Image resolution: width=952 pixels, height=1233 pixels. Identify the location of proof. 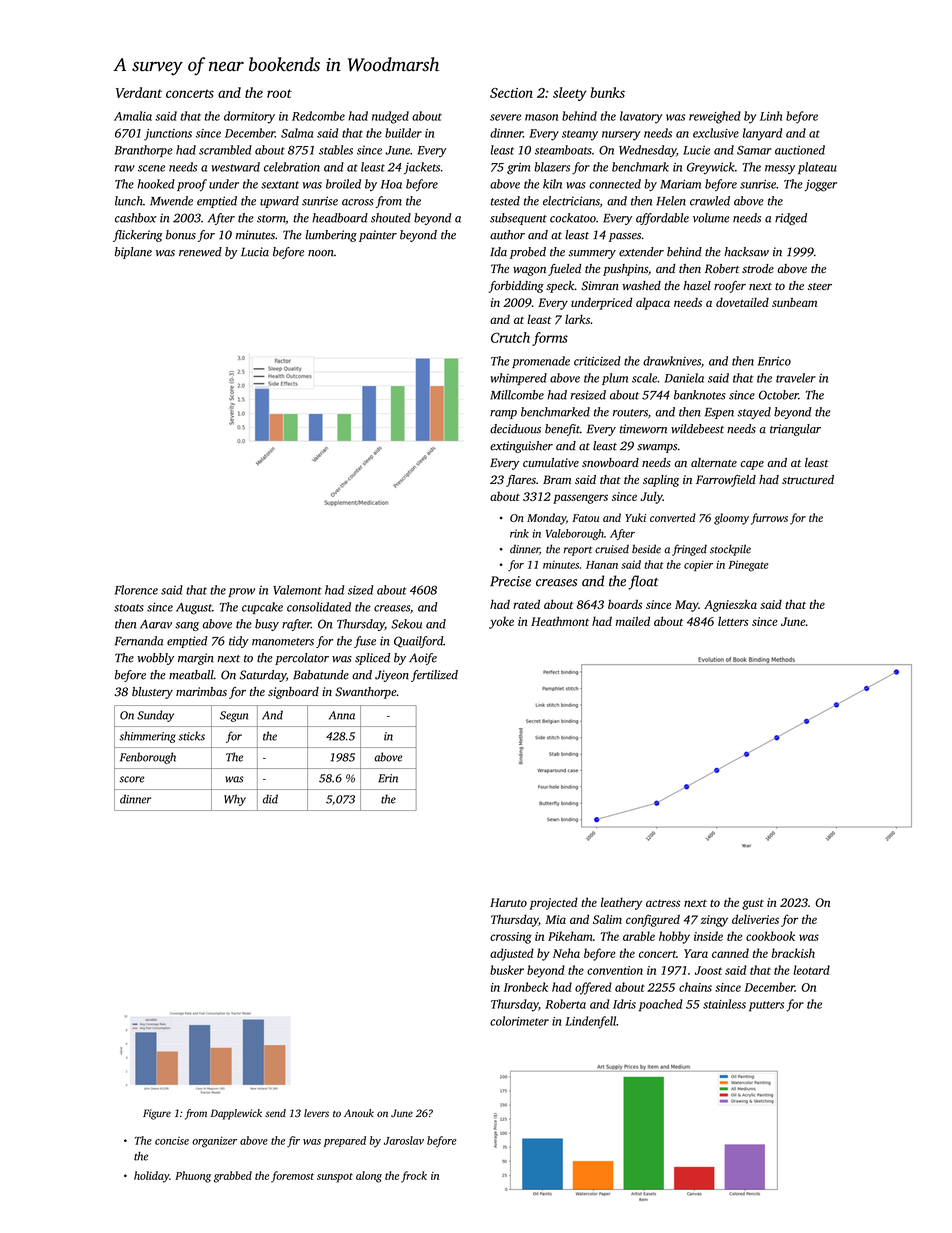
(192, 185).
